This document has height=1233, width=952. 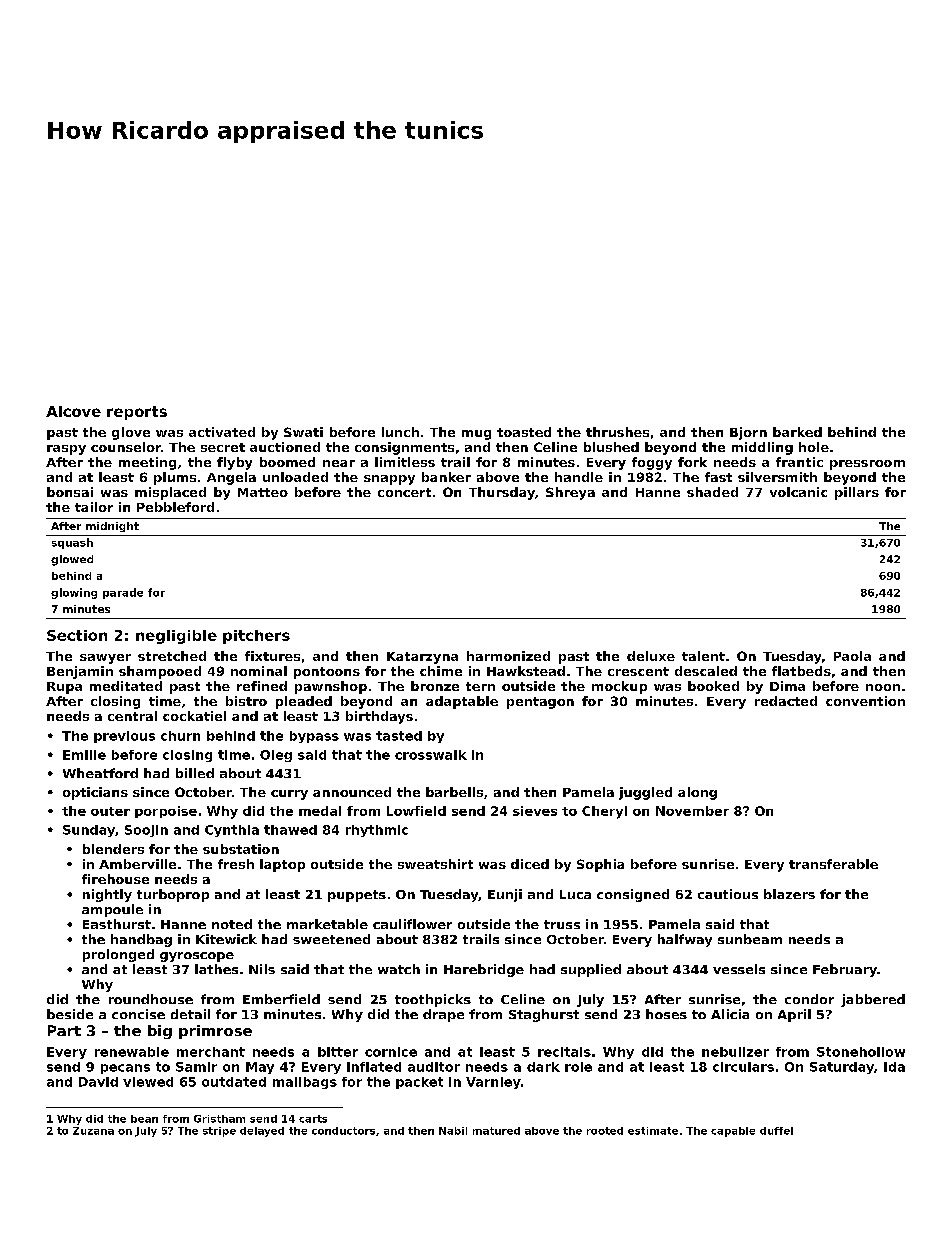 I want to click on lunch, so click(x=400, y=432).
